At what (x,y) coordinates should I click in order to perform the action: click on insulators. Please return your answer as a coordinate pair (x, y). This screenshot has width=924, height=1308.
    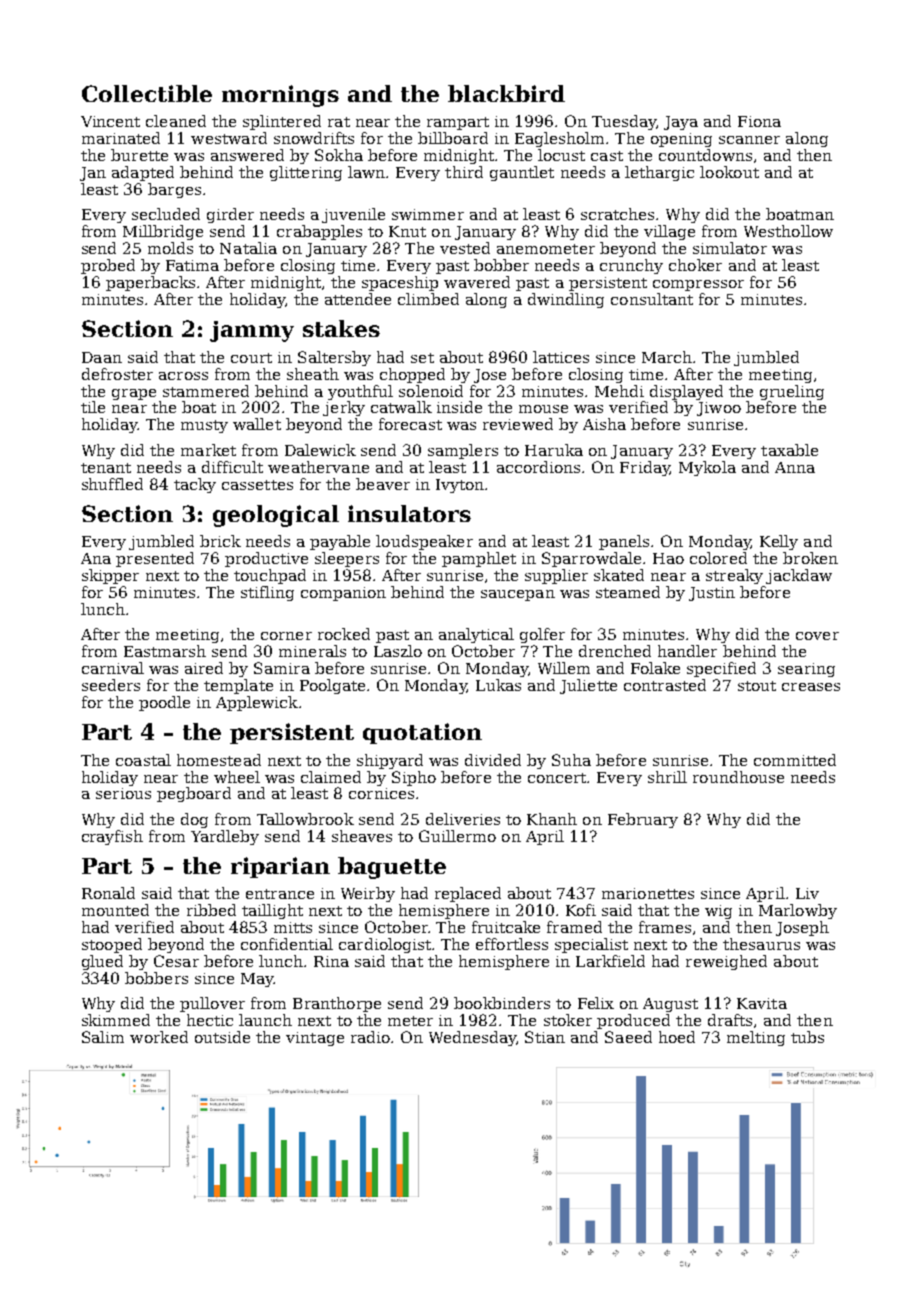
    Looking at the image, I should click on (409, 513).
